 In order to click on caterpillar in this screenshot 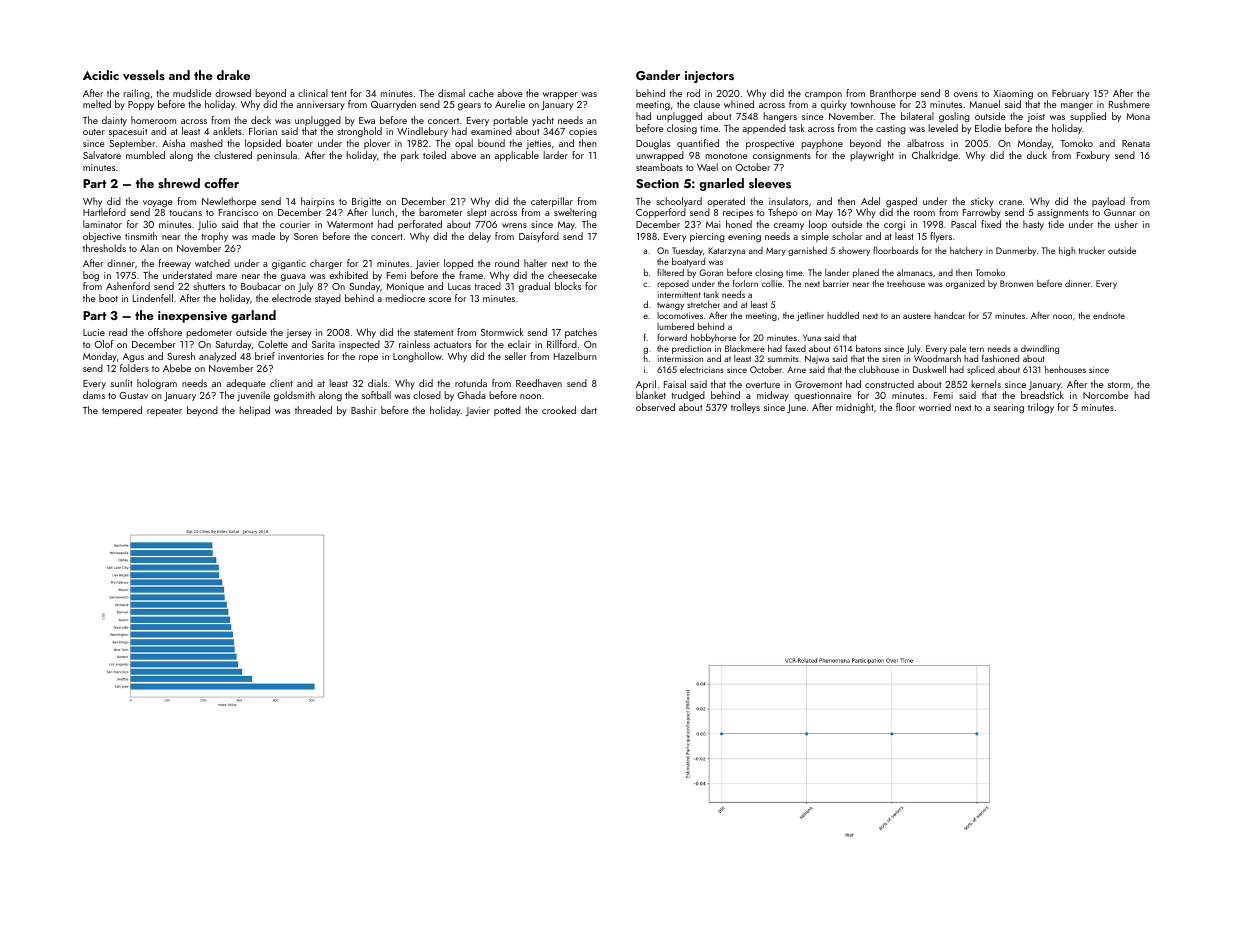, I will do `click(552, 202)`.
